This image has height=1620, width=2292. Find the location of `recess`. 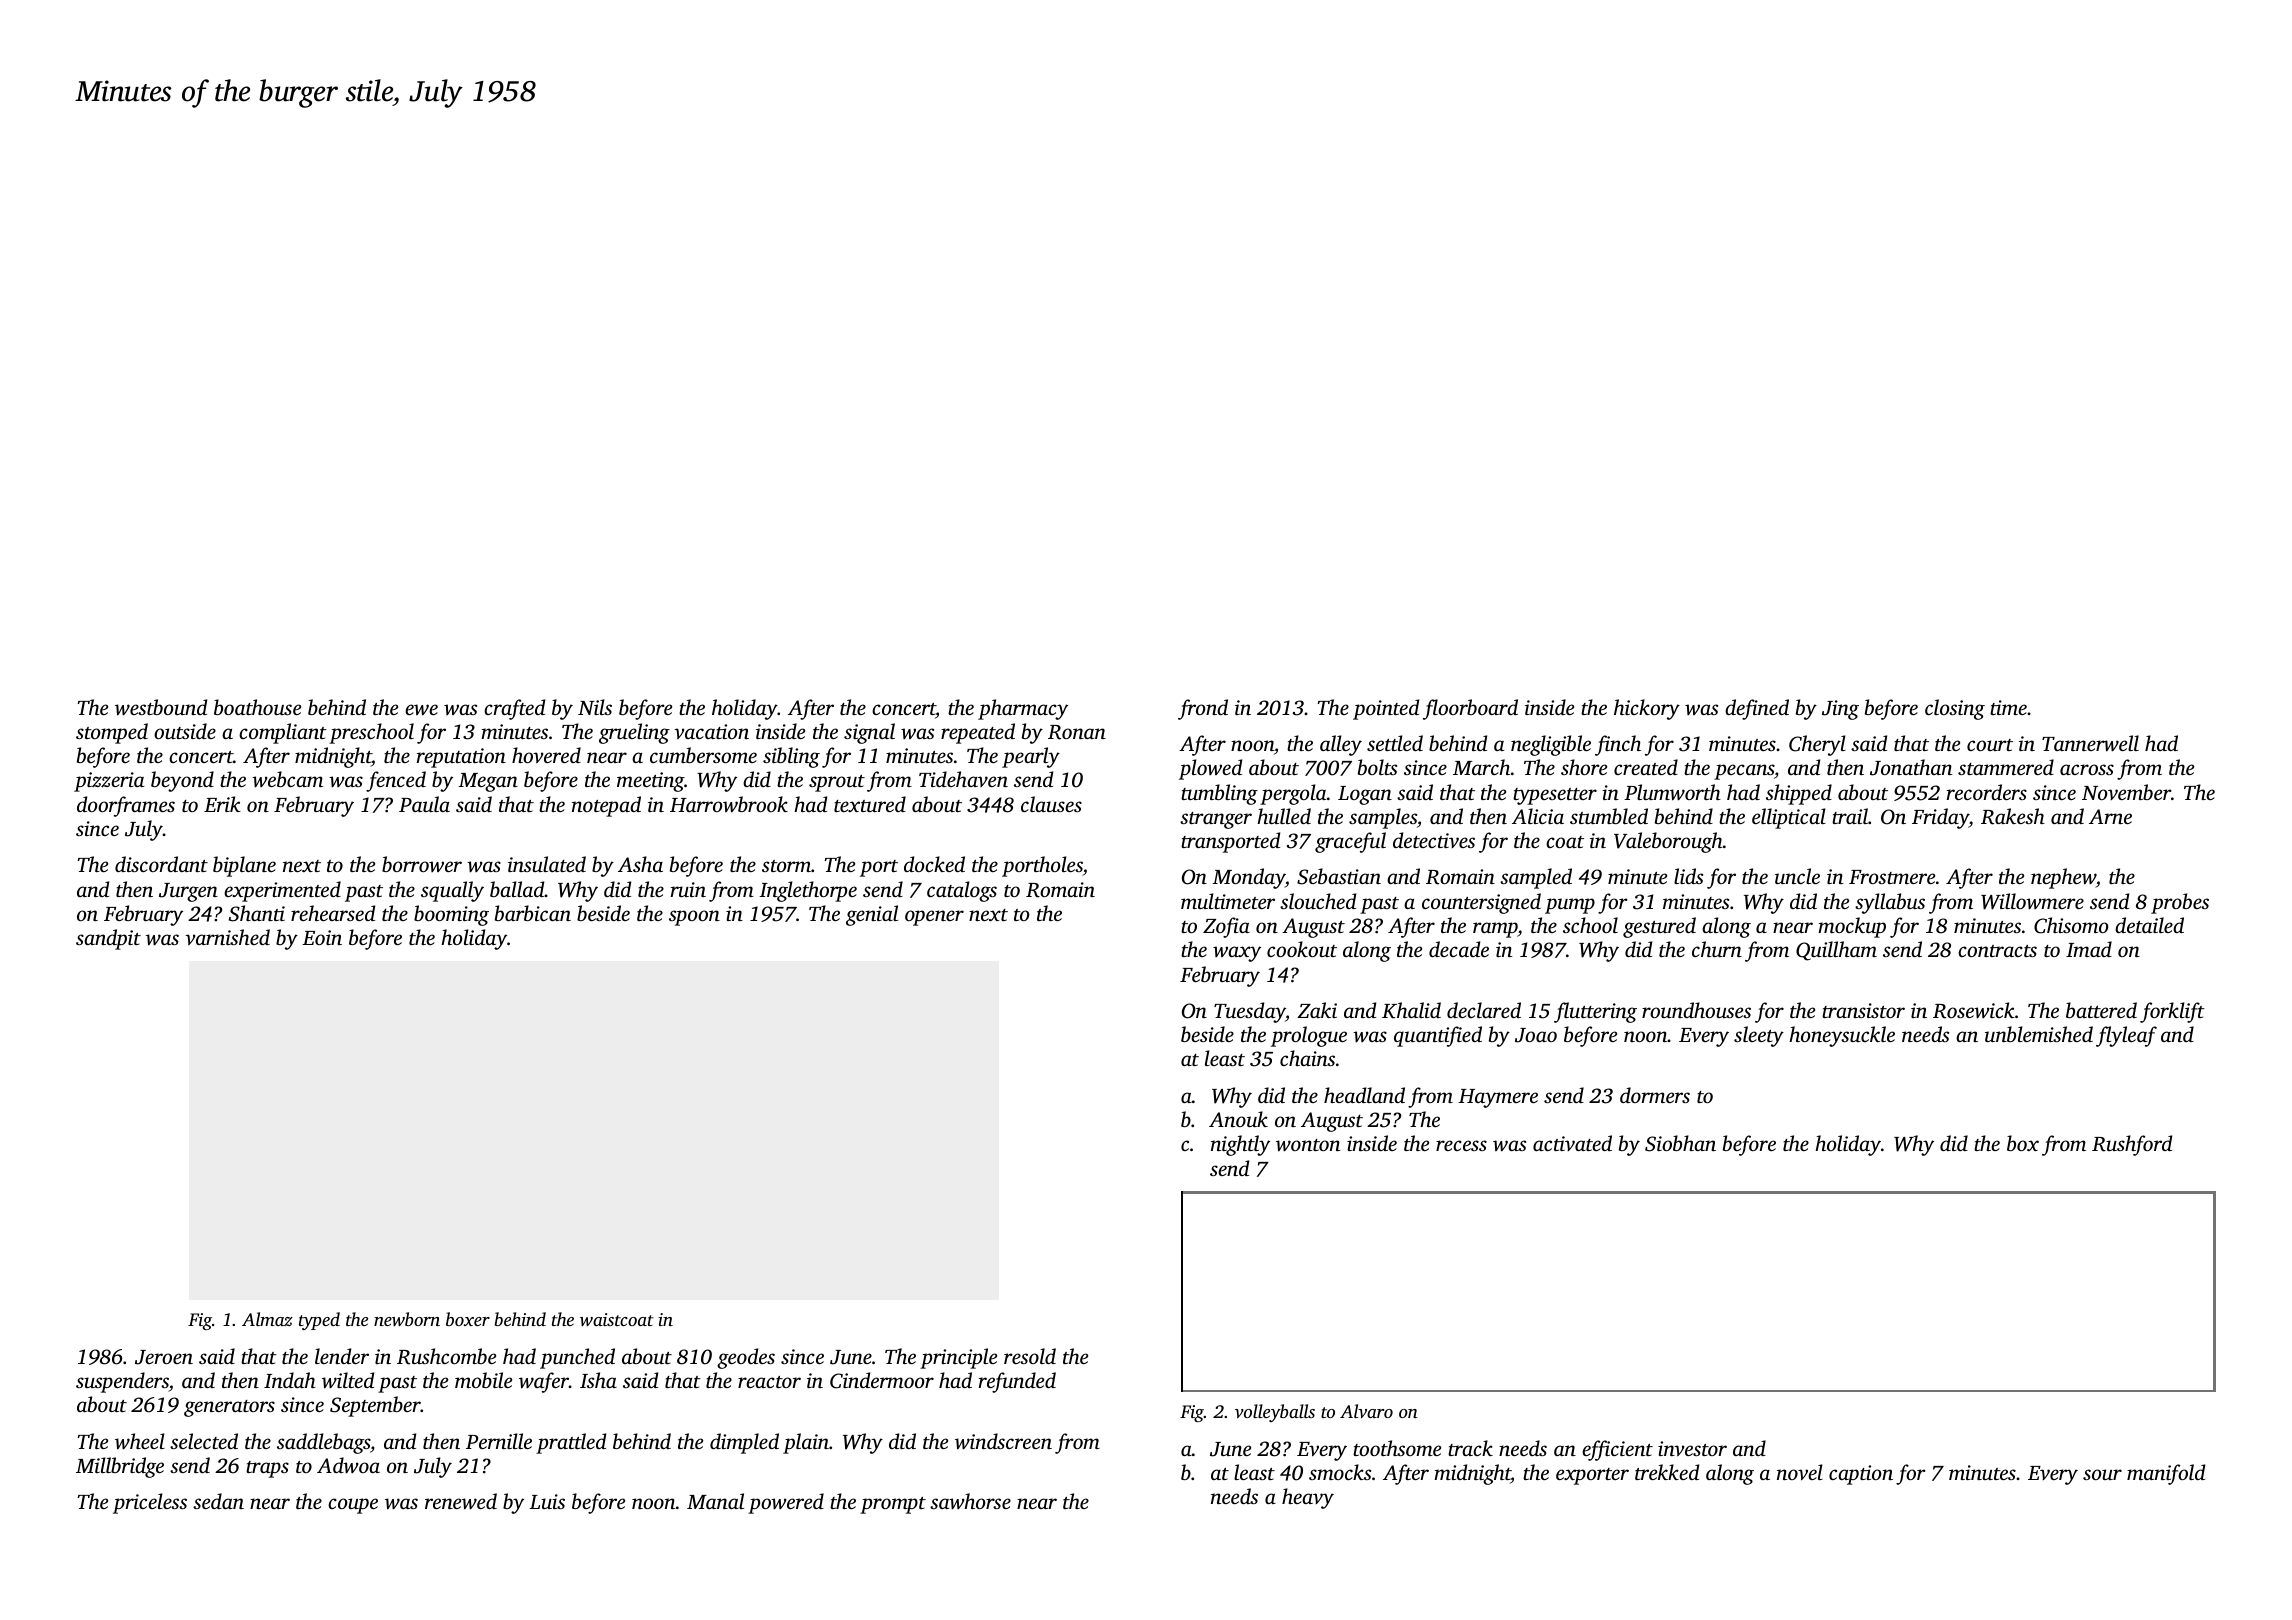

recess is located at coordinates (1461, 1145).
